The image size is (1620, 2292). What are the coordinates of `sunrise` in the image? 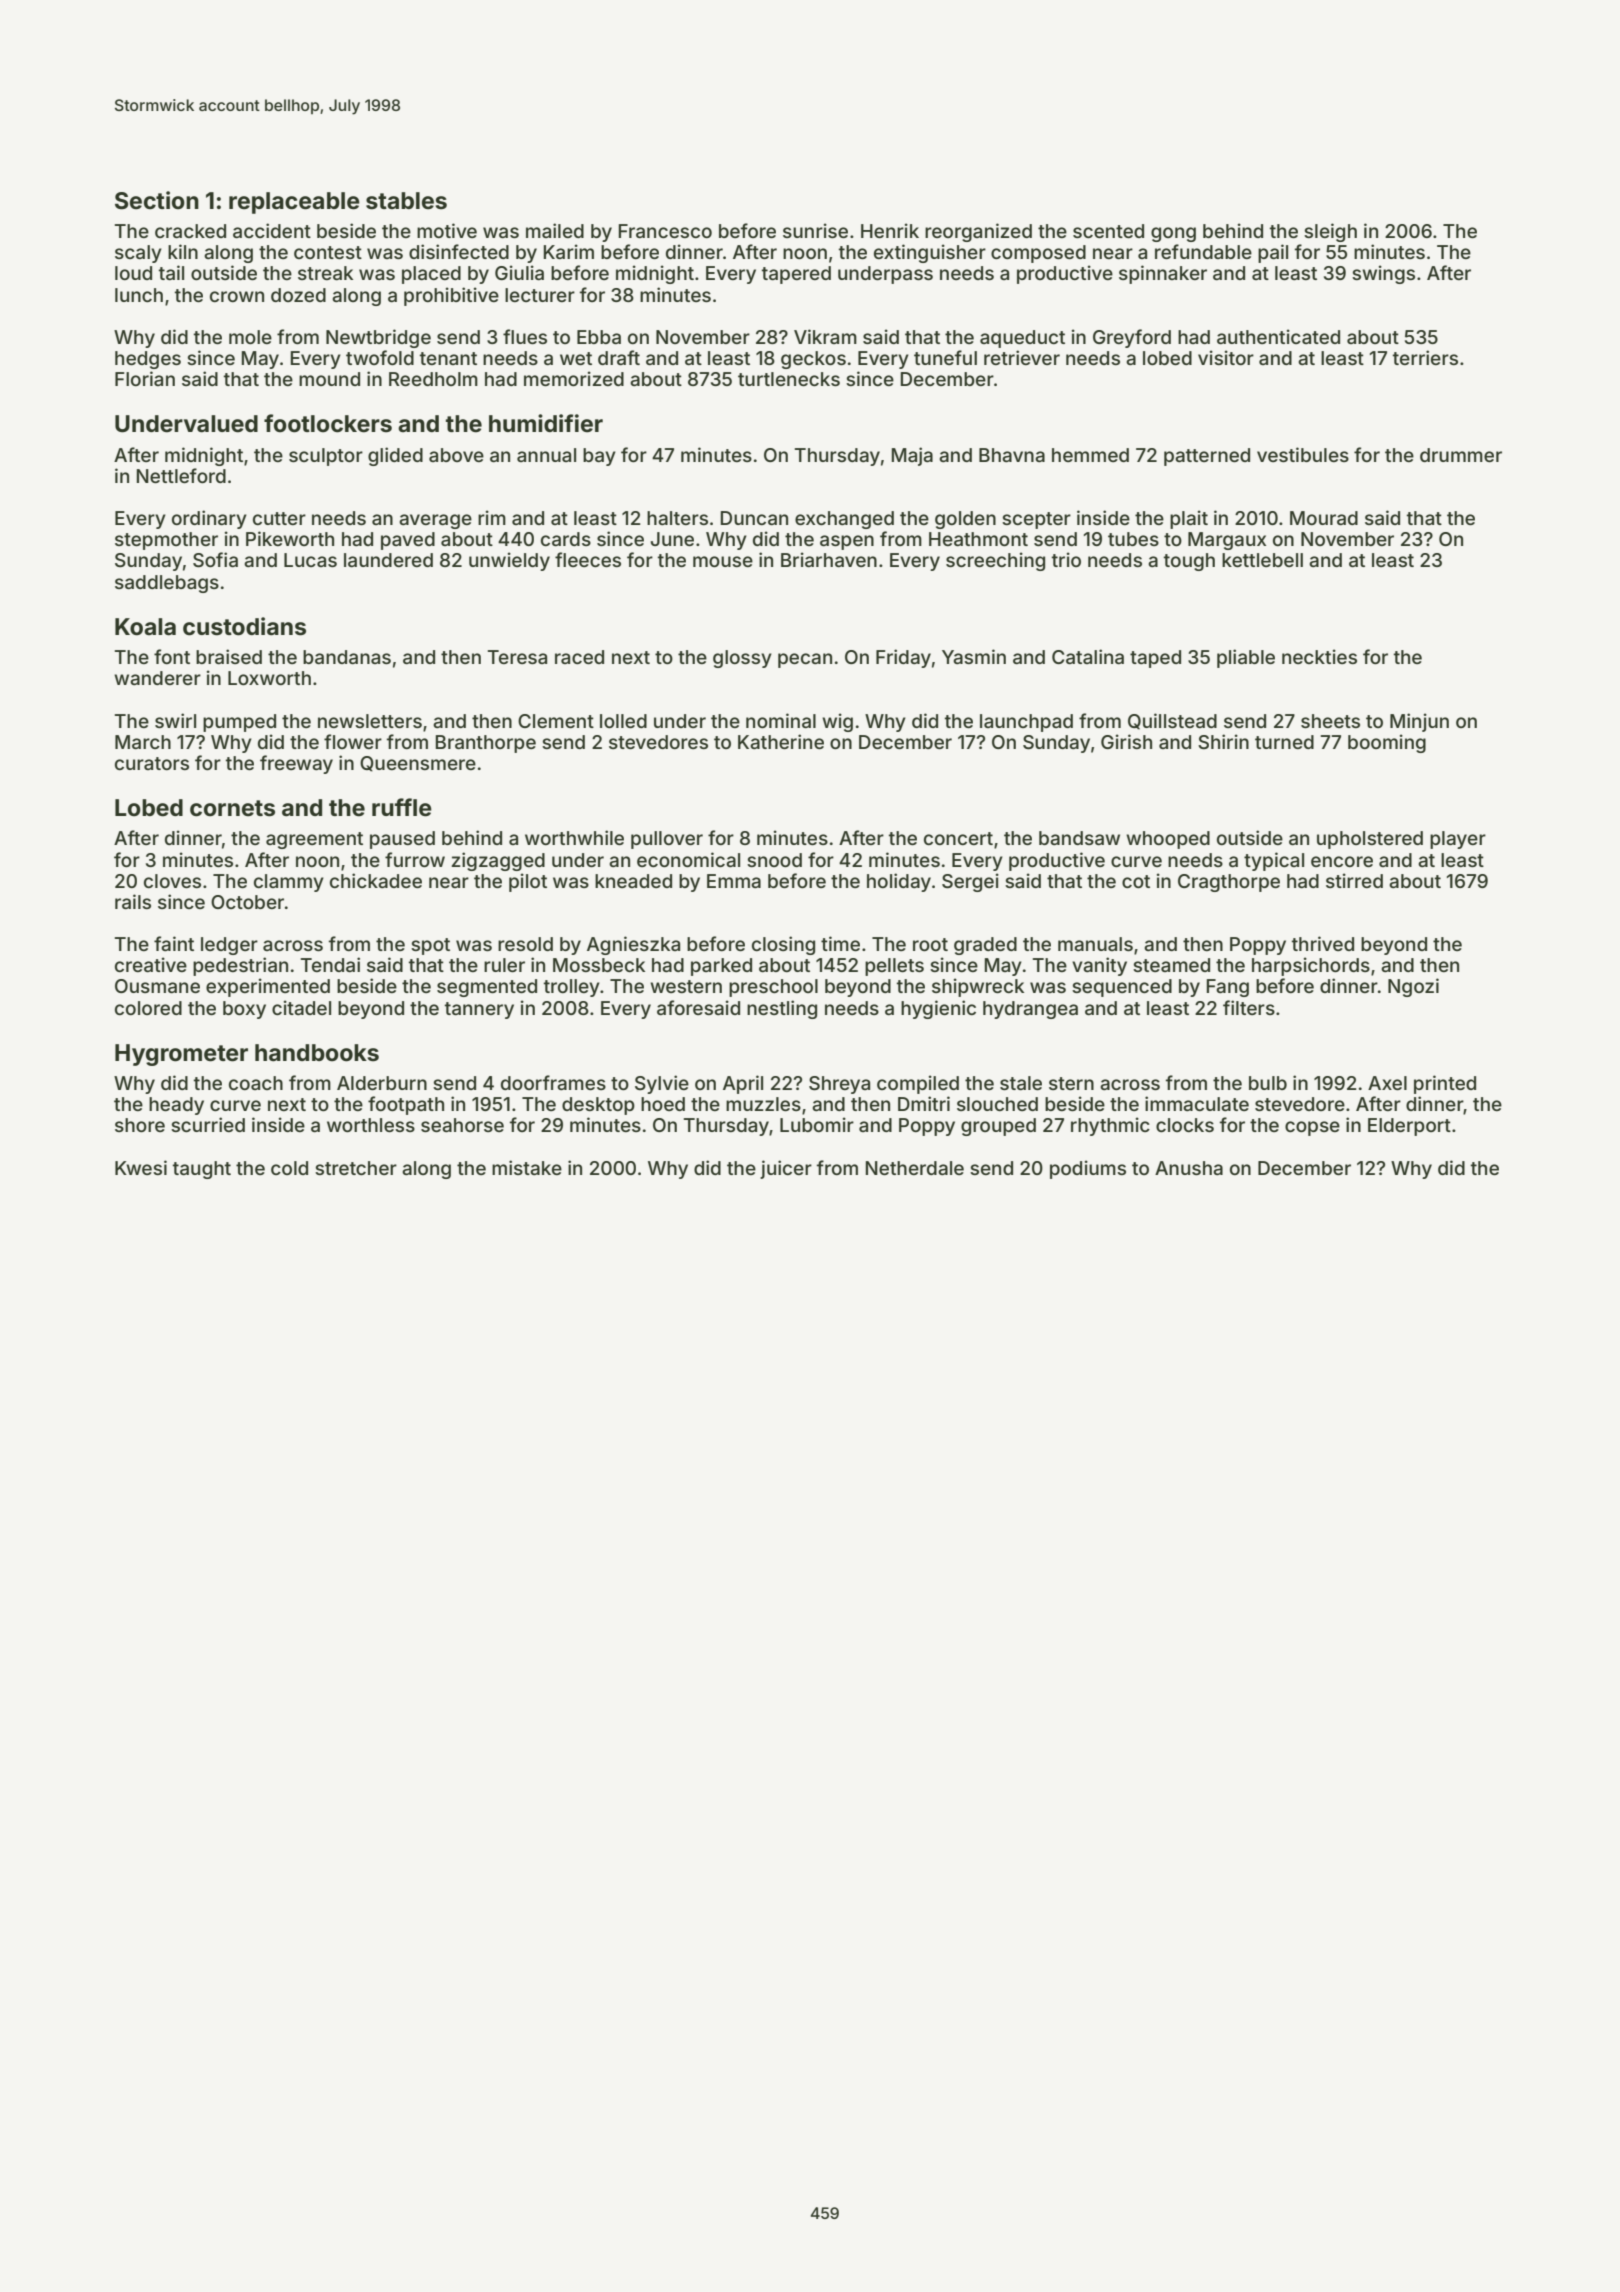 It's located at (815, 230).
